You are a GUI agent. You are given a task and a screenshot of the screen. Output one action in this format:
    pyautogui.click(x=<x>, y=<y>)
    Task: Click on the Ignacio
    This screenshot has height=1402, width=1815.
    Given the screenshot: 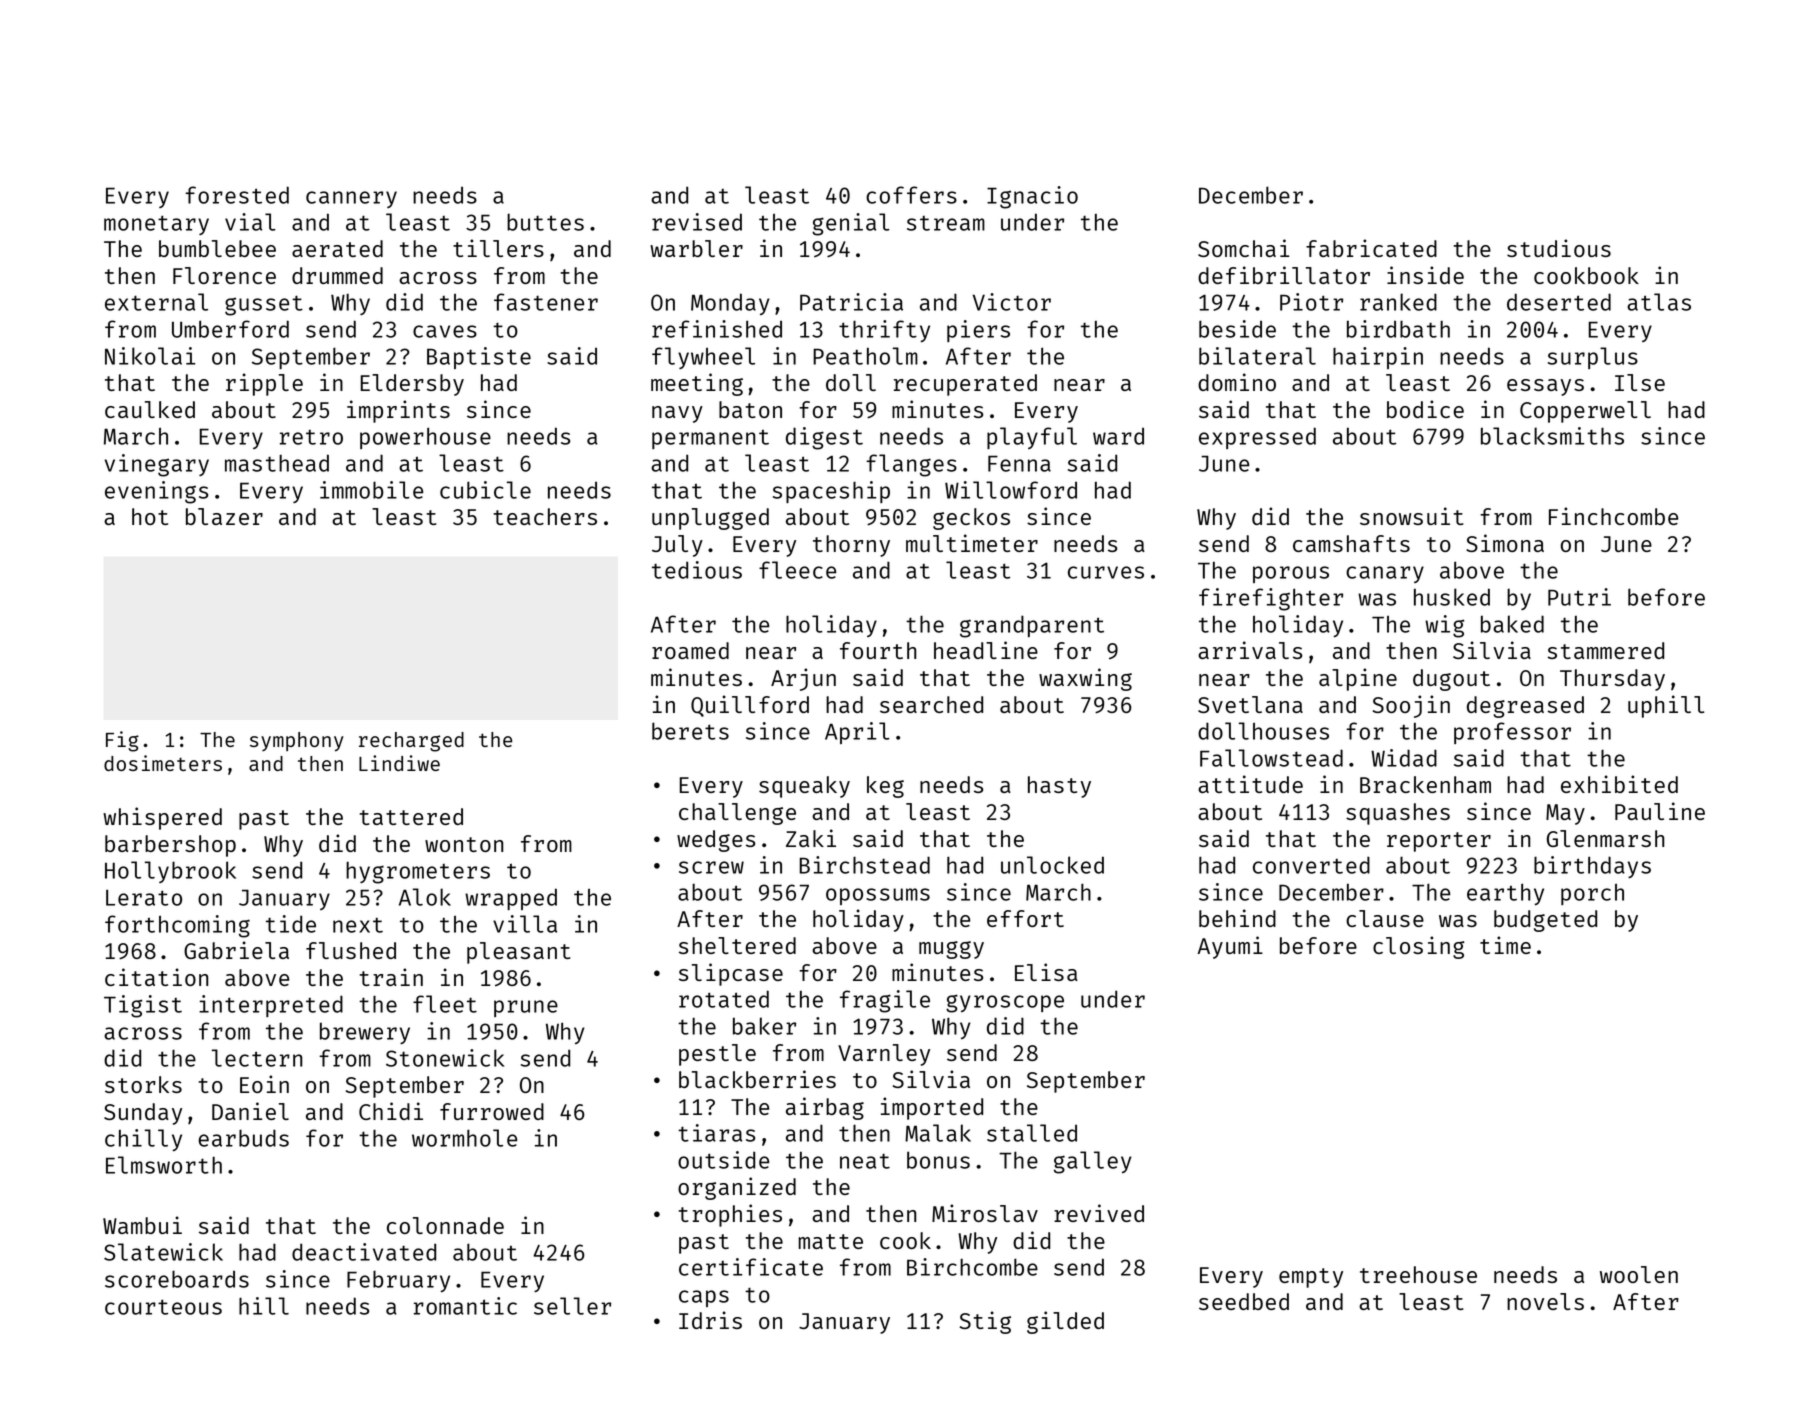 What is the action you would take?
    pyautogui.click(x=1032, y=197)
